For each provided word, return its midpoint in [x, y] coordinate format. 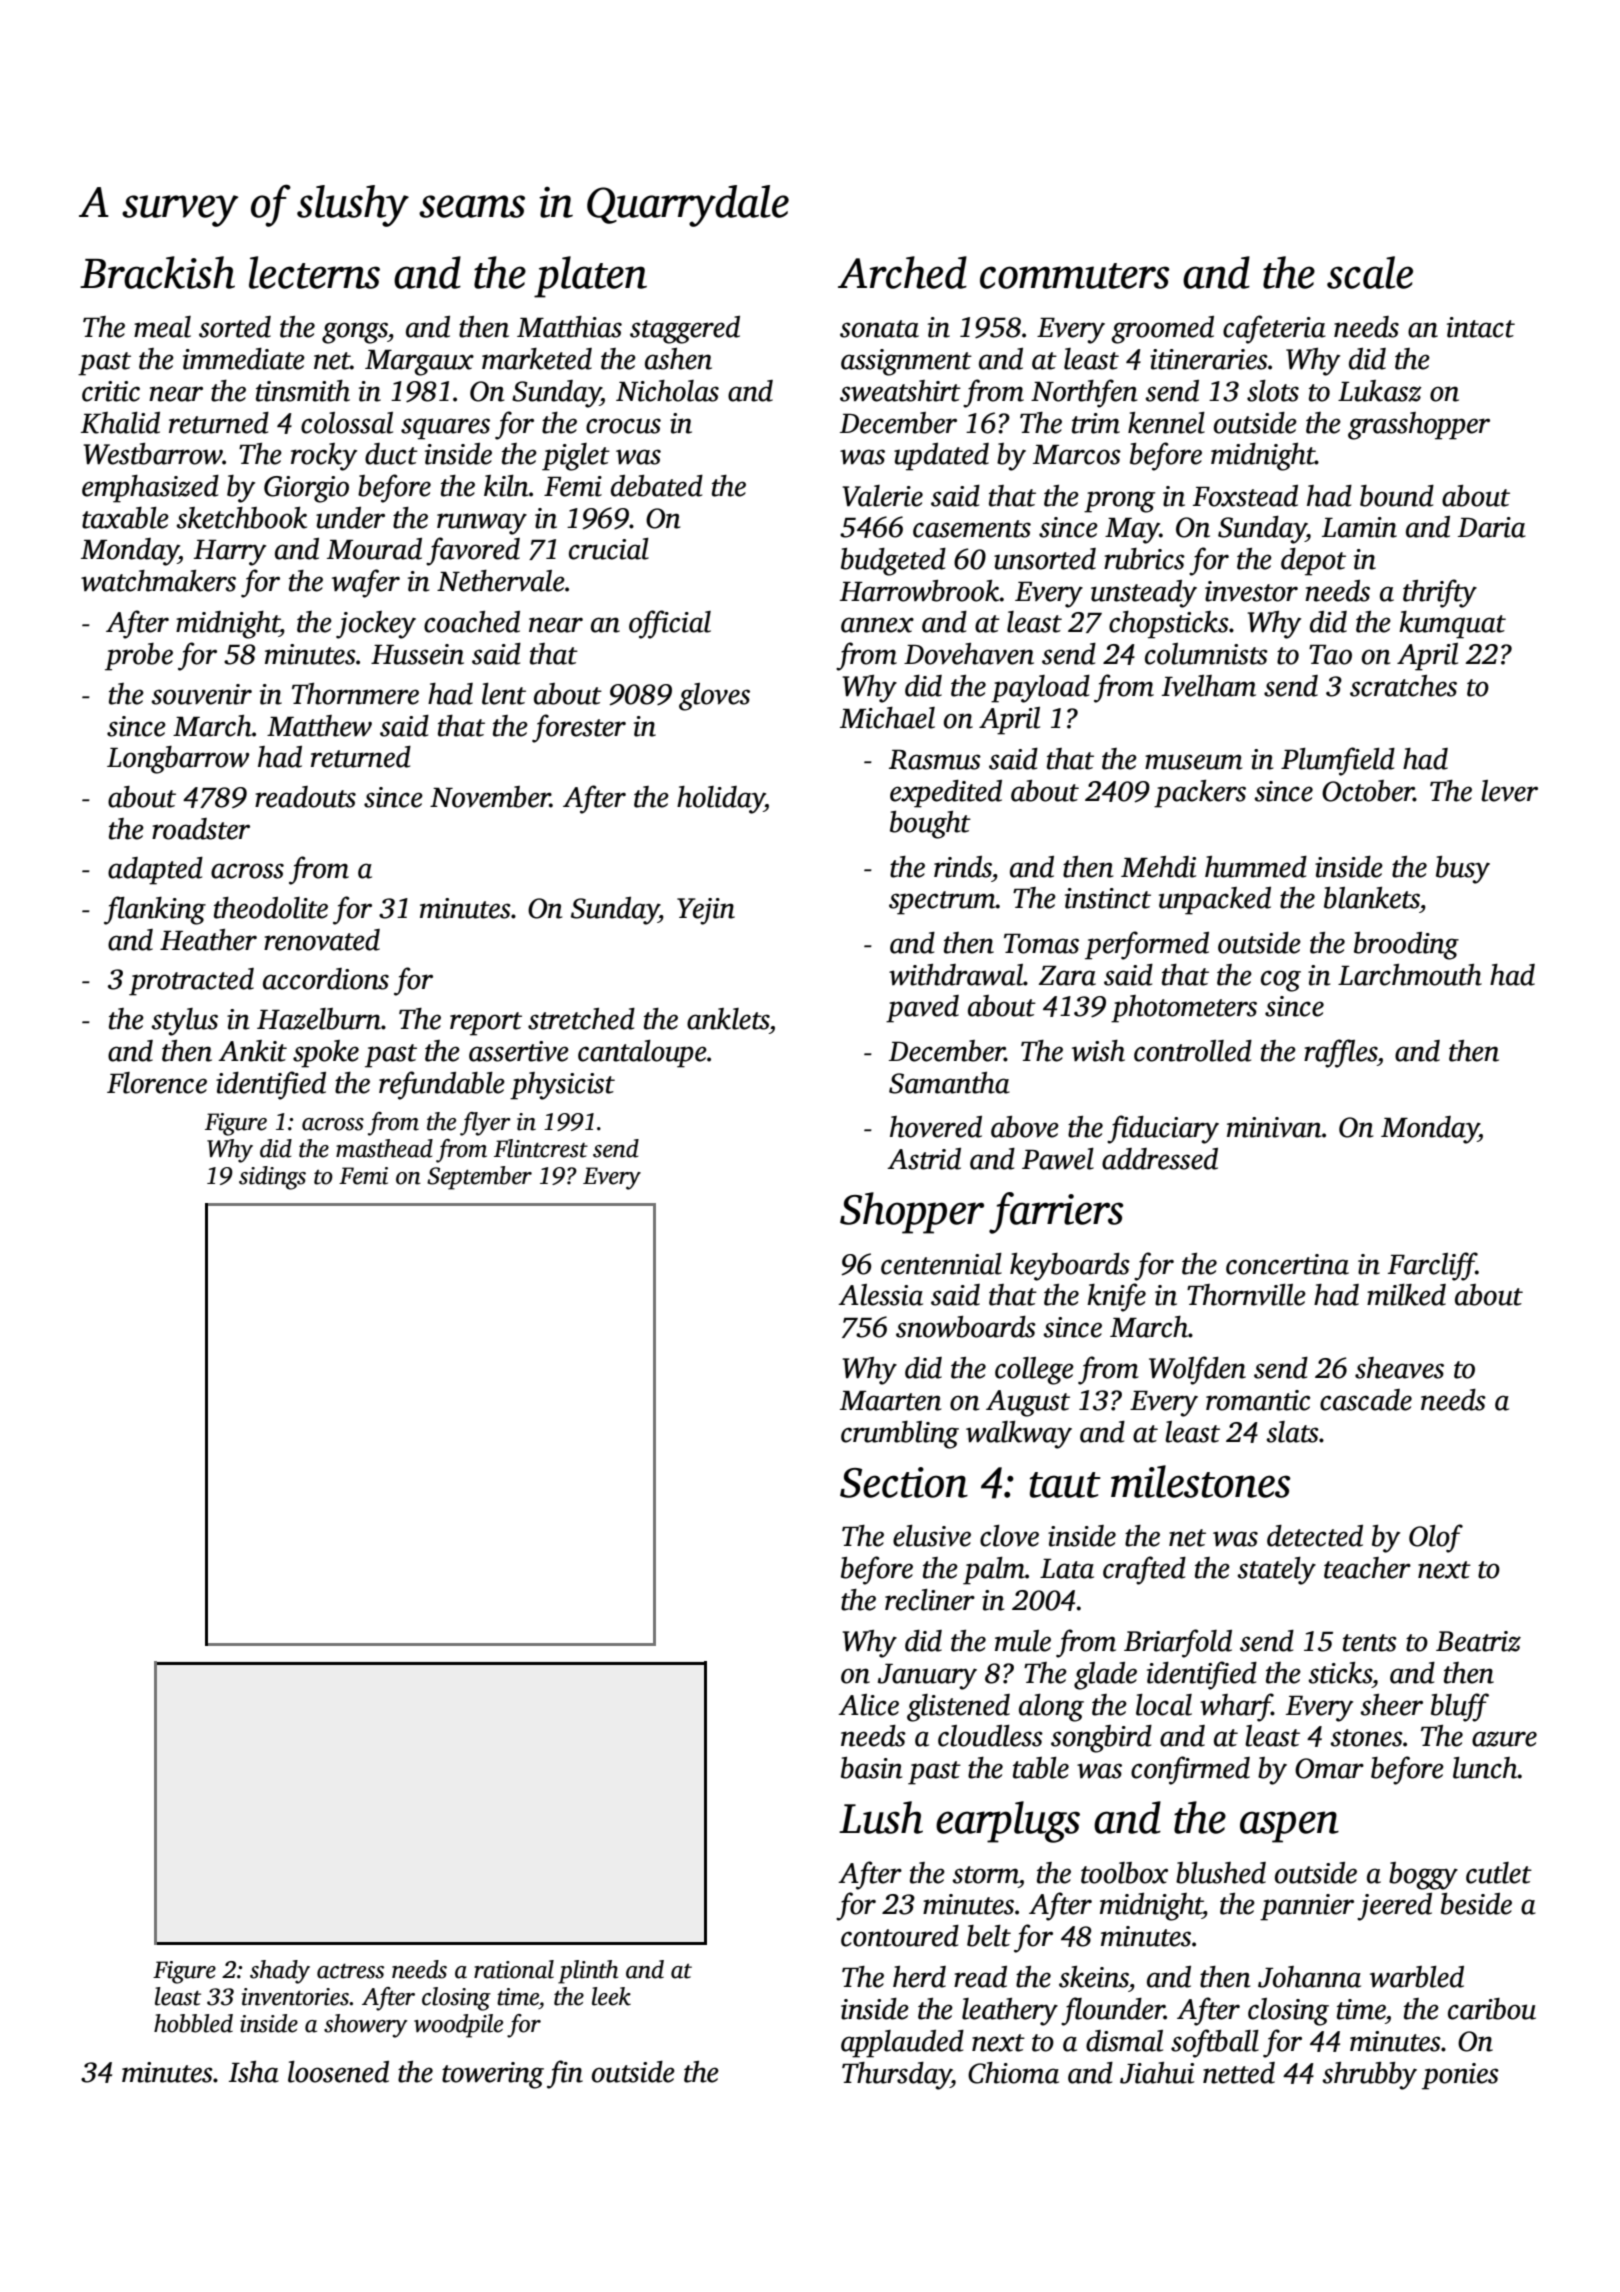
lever [1509, 791]
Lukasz [1380, 391]
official [670, 624]
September [479, 1178]
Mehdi [1158, 867]
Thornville [1246, 1295]
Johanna [1309, 1977]
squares [445, 429]
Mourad [374, 549]
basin [871, 1768]
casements [972, 529]
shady [280, 1972]
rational [514, 1969]
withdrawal [956, 975]
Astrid [924, 1159]
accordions [326, 979]
